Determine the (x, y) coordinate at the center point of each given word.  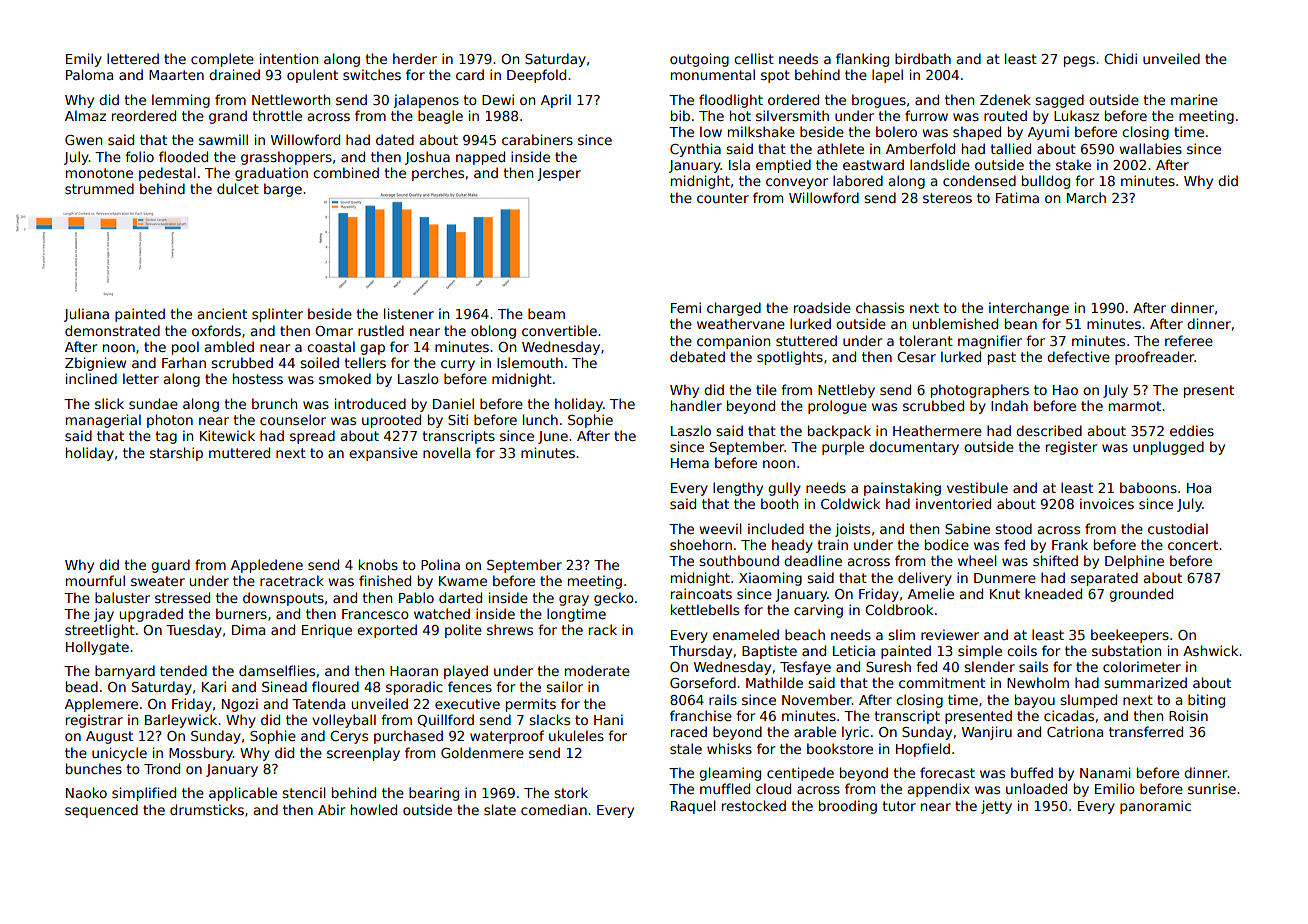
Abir (331, 809)
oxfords (216, 330)
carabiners (537, 139)
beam (546, 313)
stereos (947, 198)
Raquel (693, 807)
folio (139, 156)
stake (1073, 164)
